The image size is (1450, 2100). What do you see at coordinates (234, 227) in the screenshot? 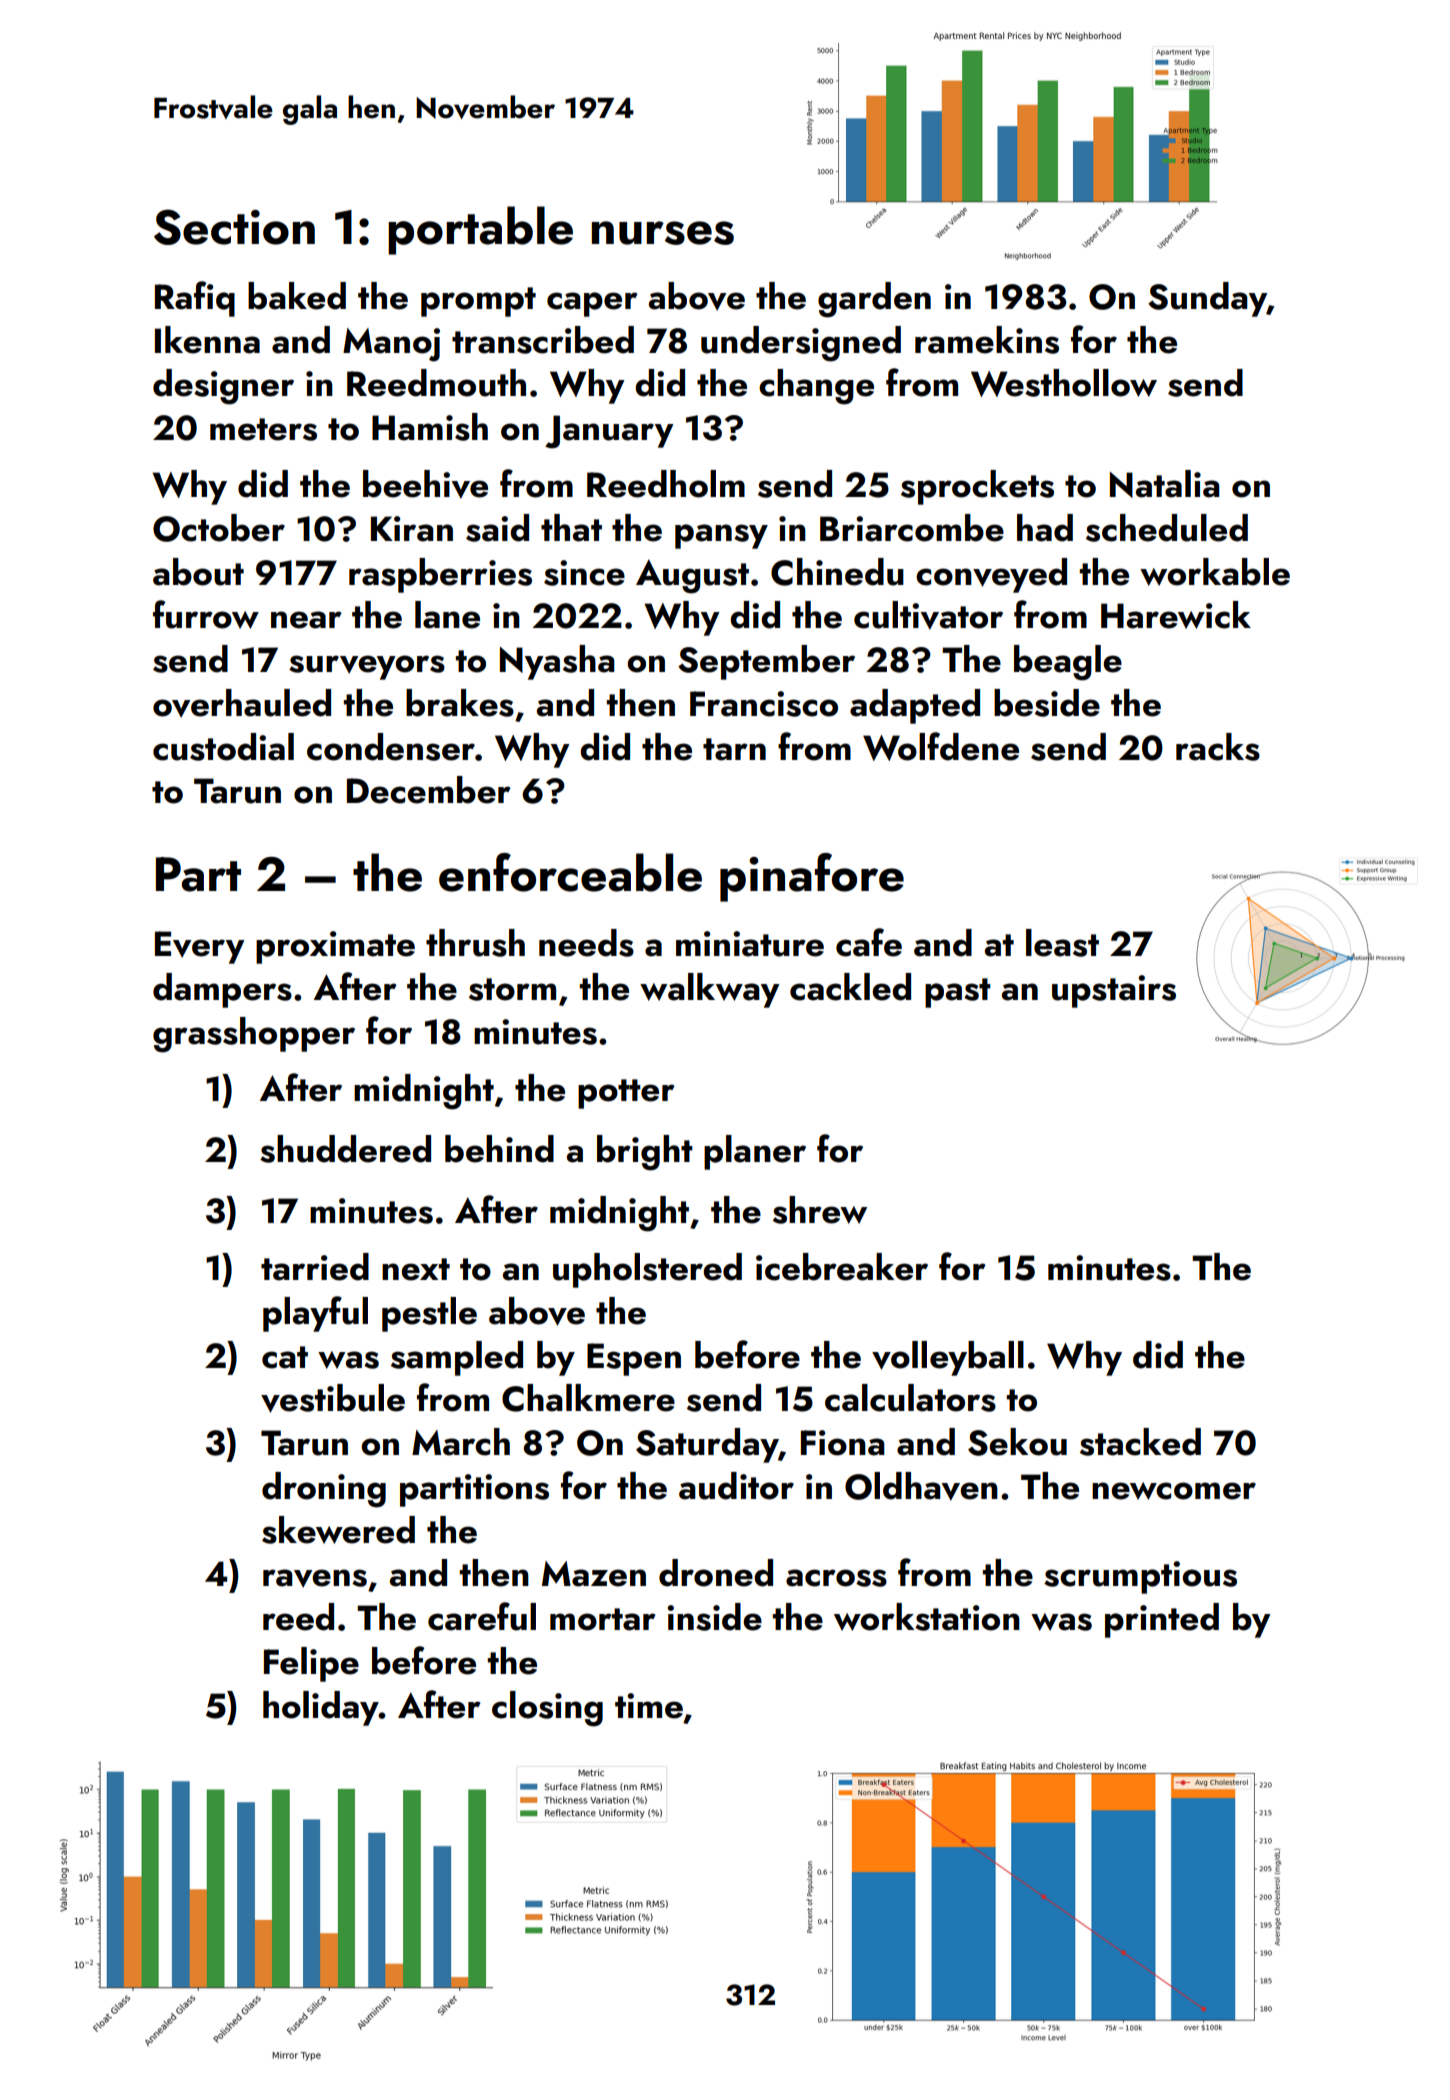
I see `Section` at bounding box center [234, 227].
